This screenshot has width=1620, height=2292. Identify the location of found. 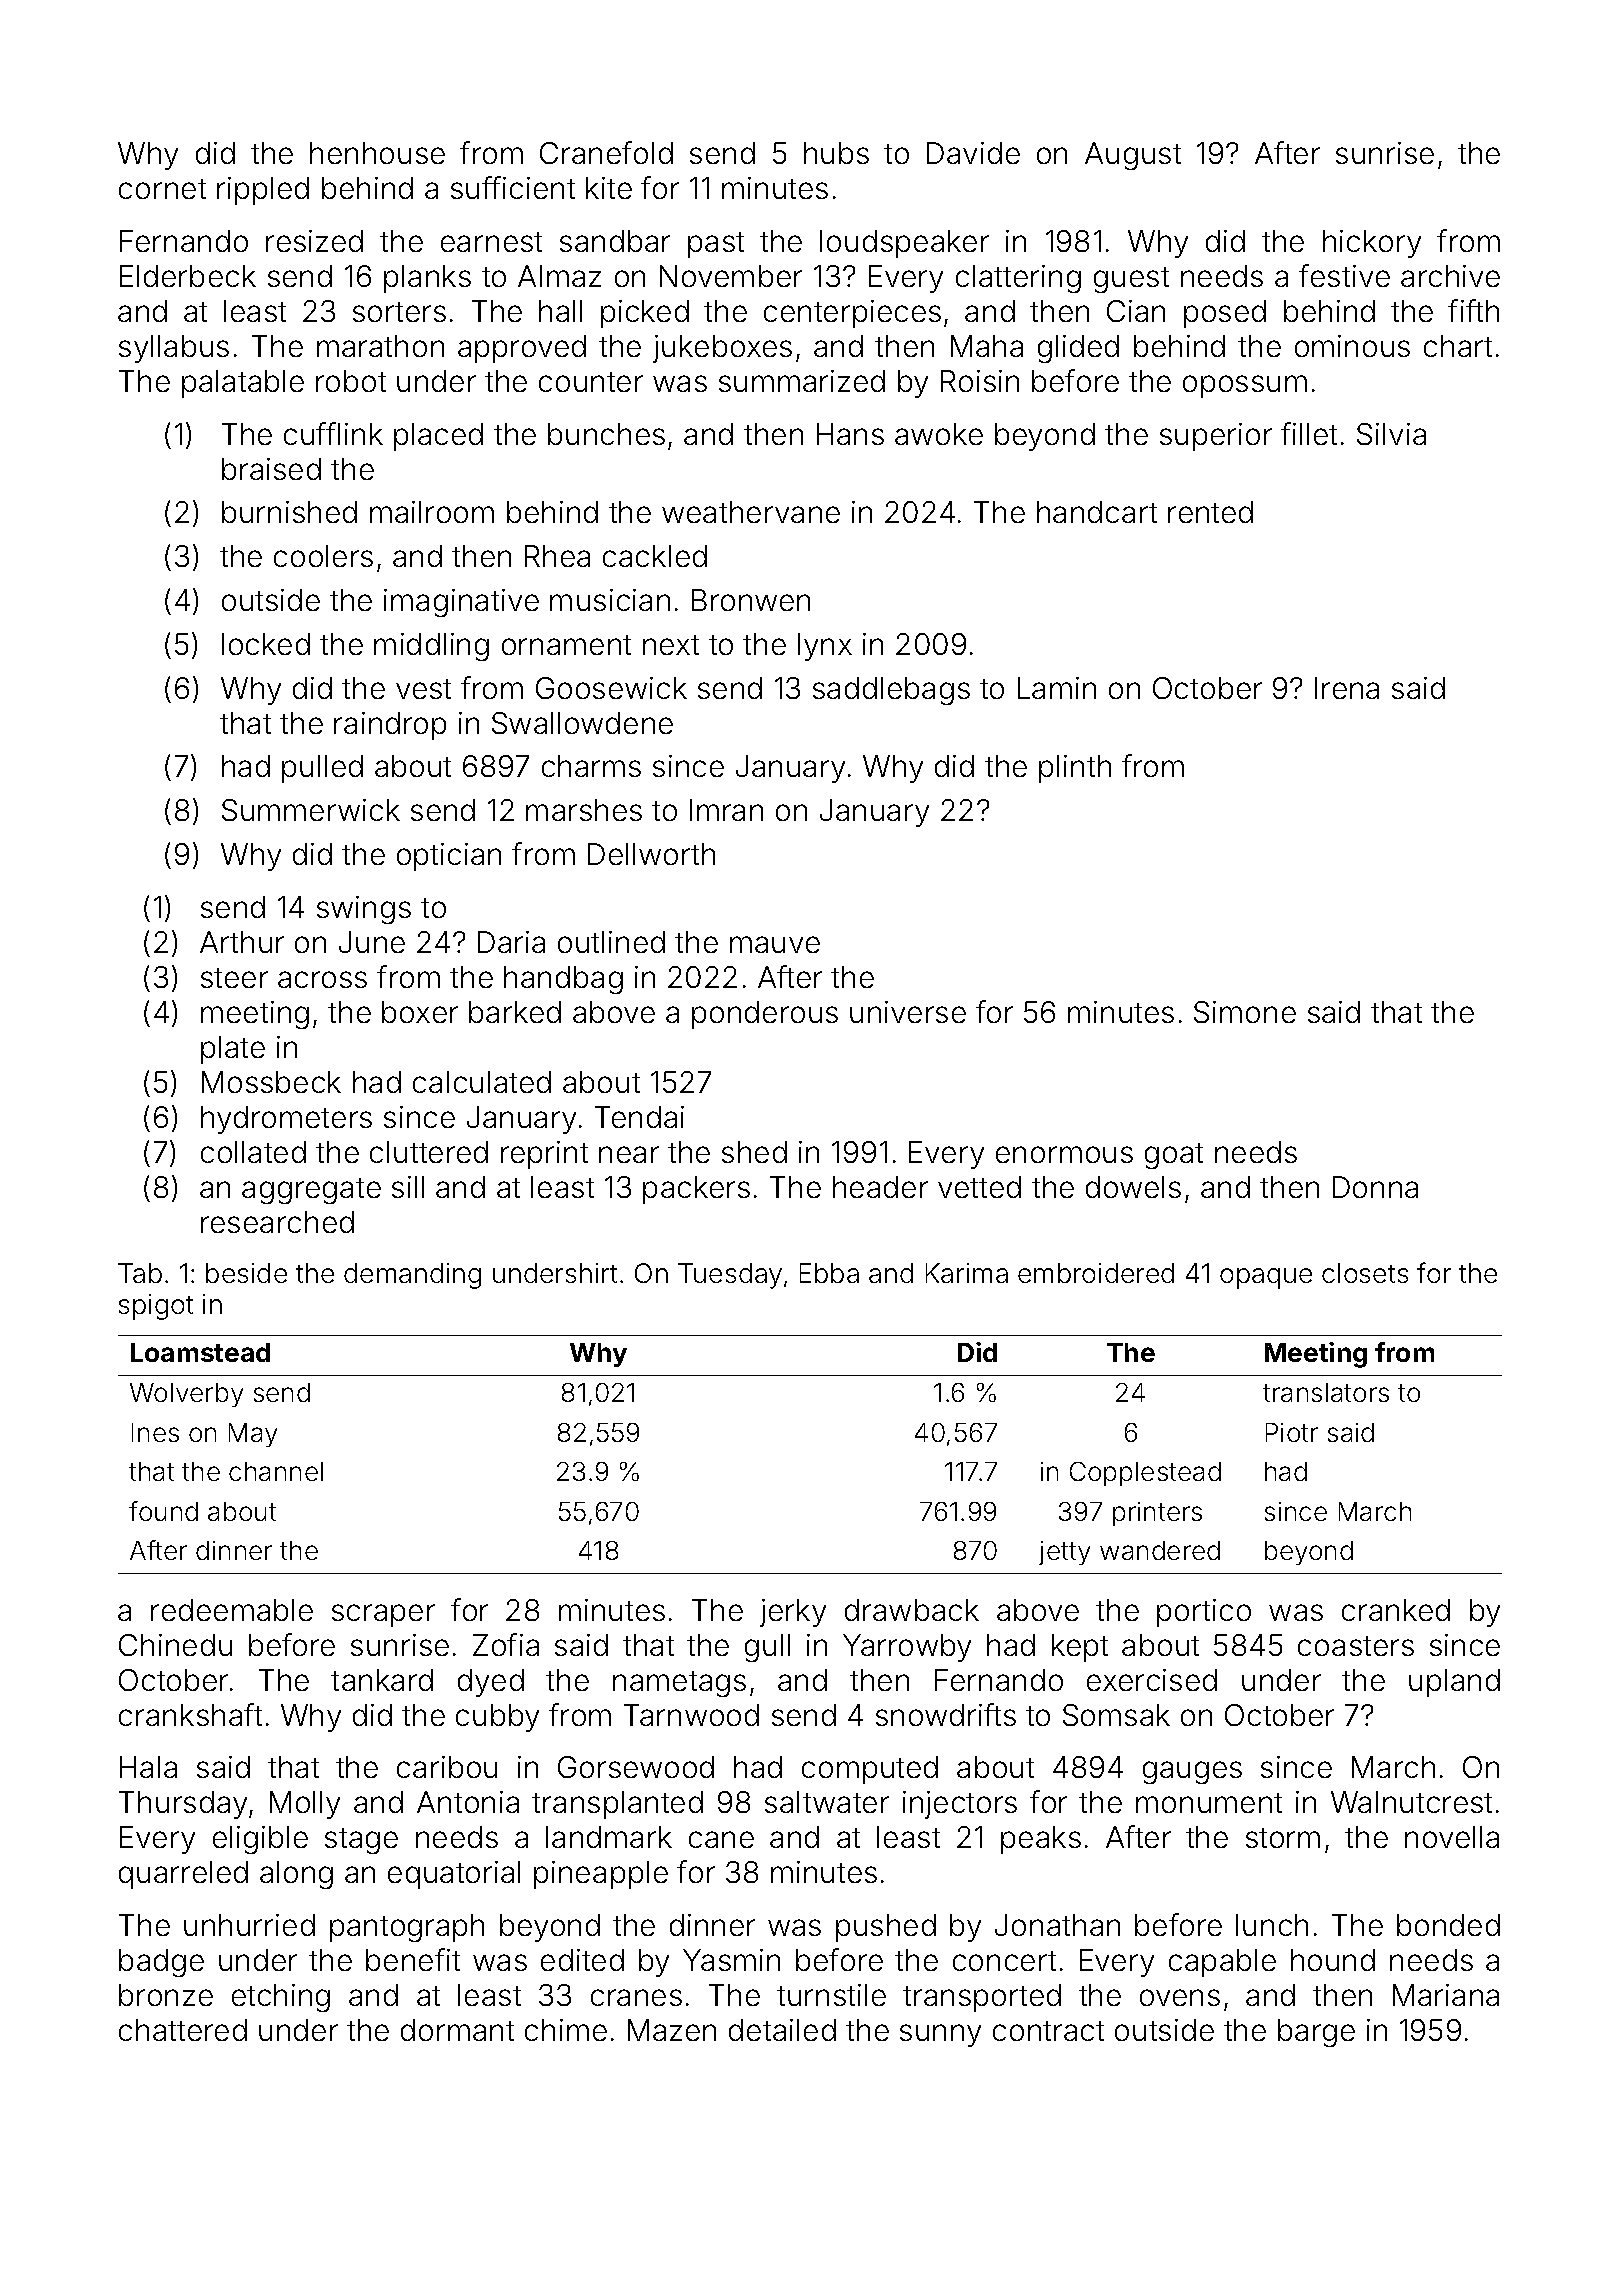
(163, 1511).
